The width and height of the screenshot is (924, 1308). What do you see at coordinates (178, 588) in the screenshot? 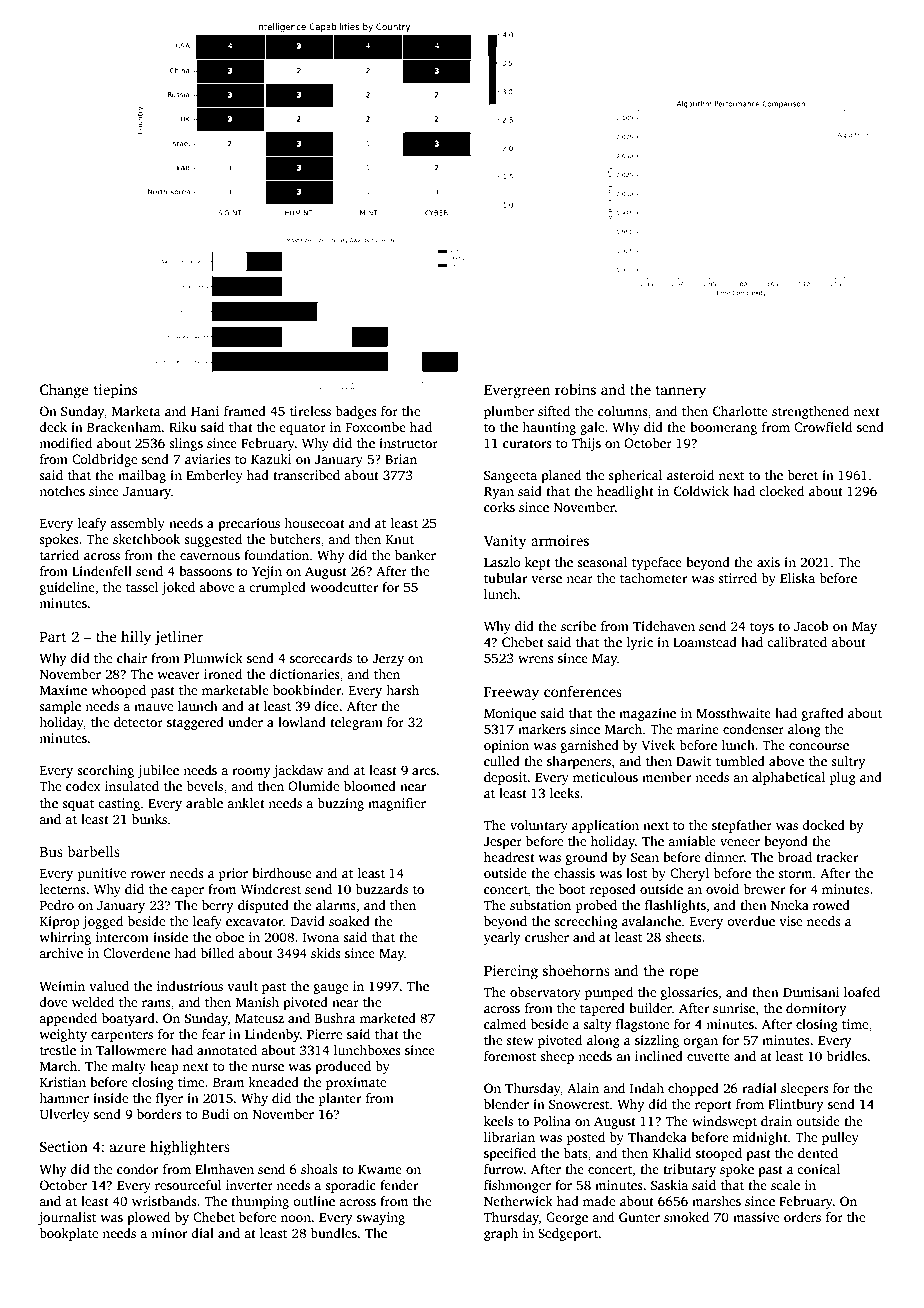
I see `joked` at bounding box center [178, 588].
